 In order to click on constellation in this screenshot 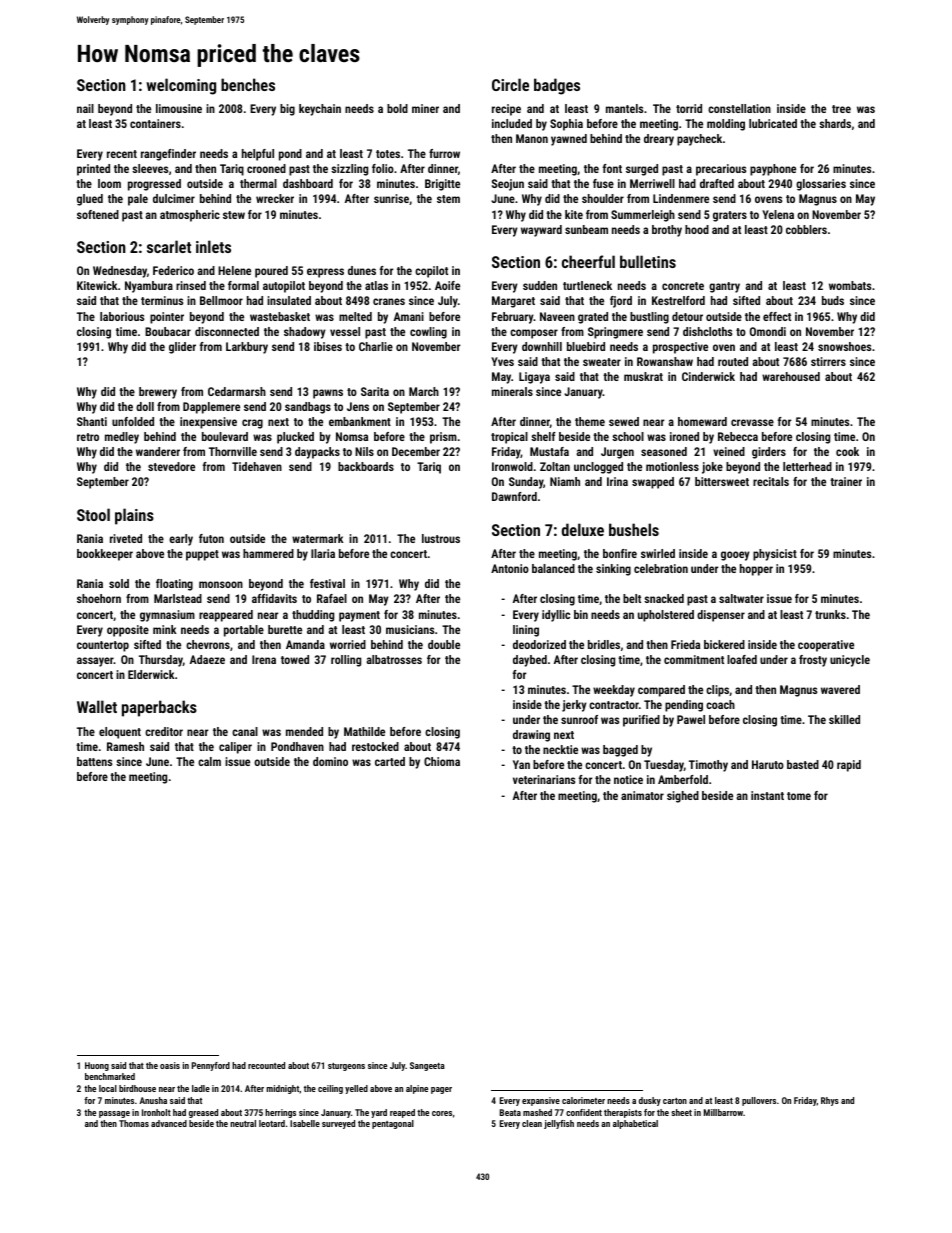, I will do `click(739, 108)`.
